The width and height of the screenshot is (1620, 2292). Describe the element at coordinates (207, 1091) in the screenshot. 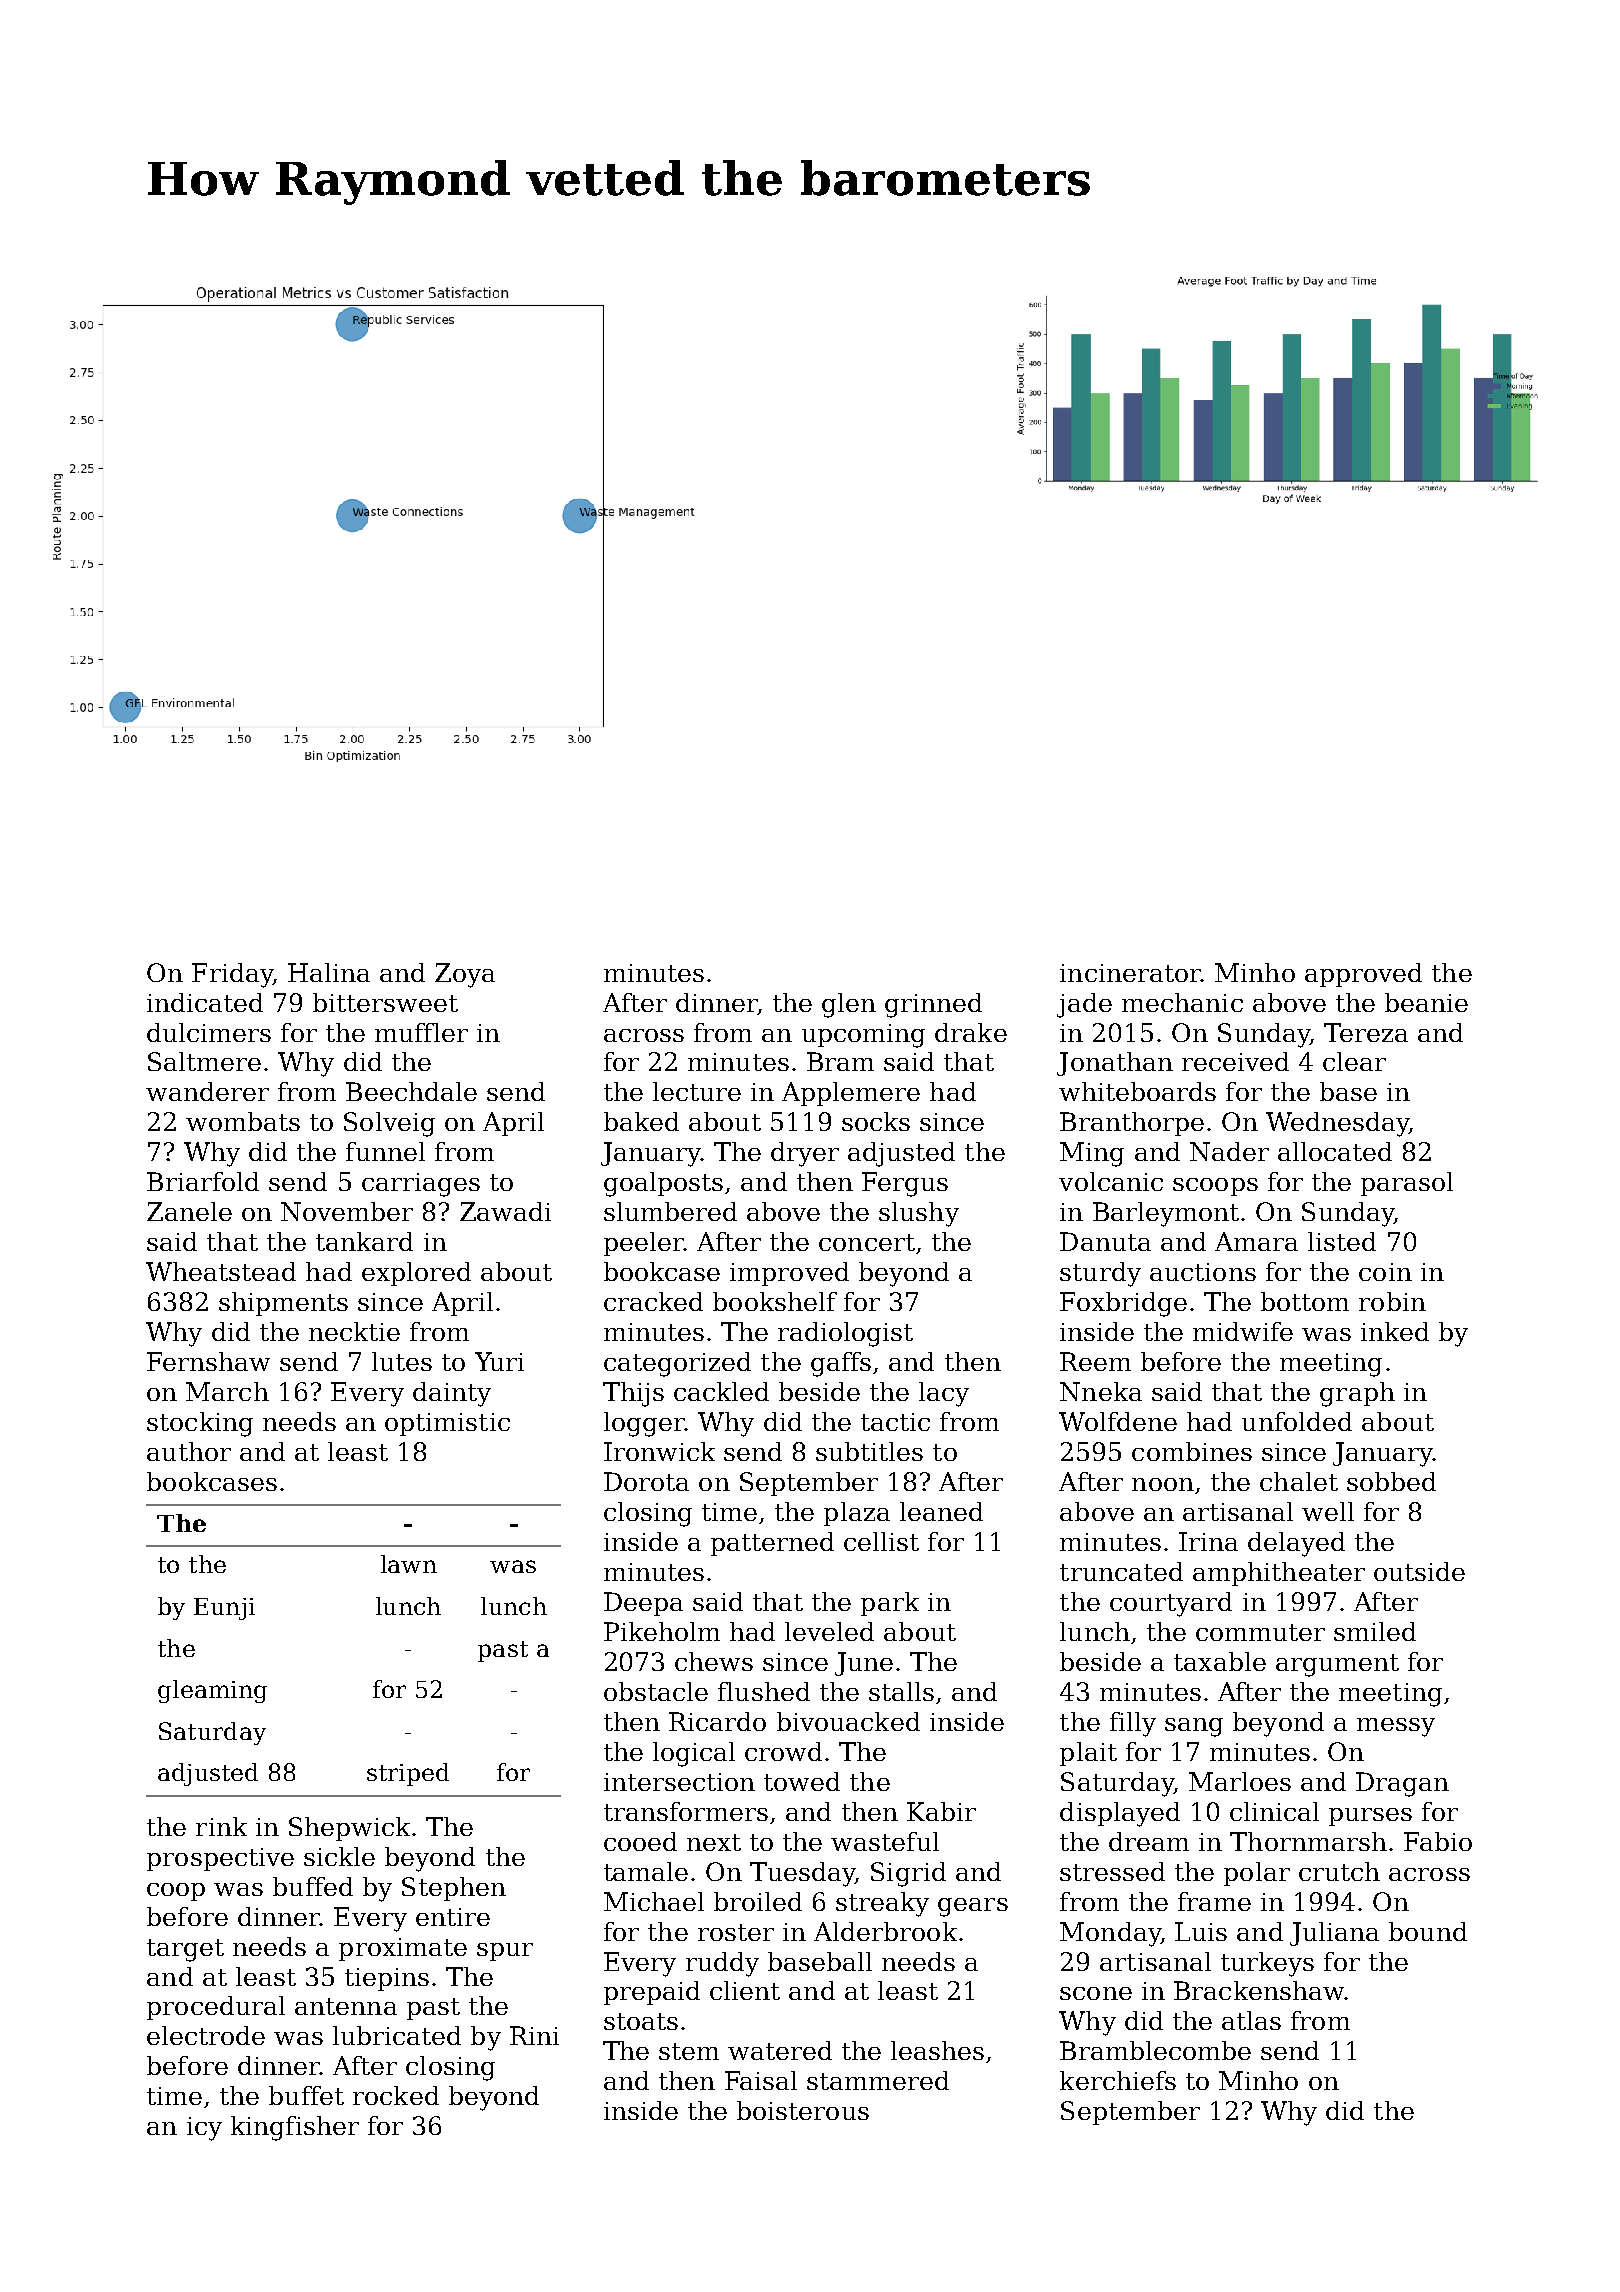

I see `wanderer` at that location.
